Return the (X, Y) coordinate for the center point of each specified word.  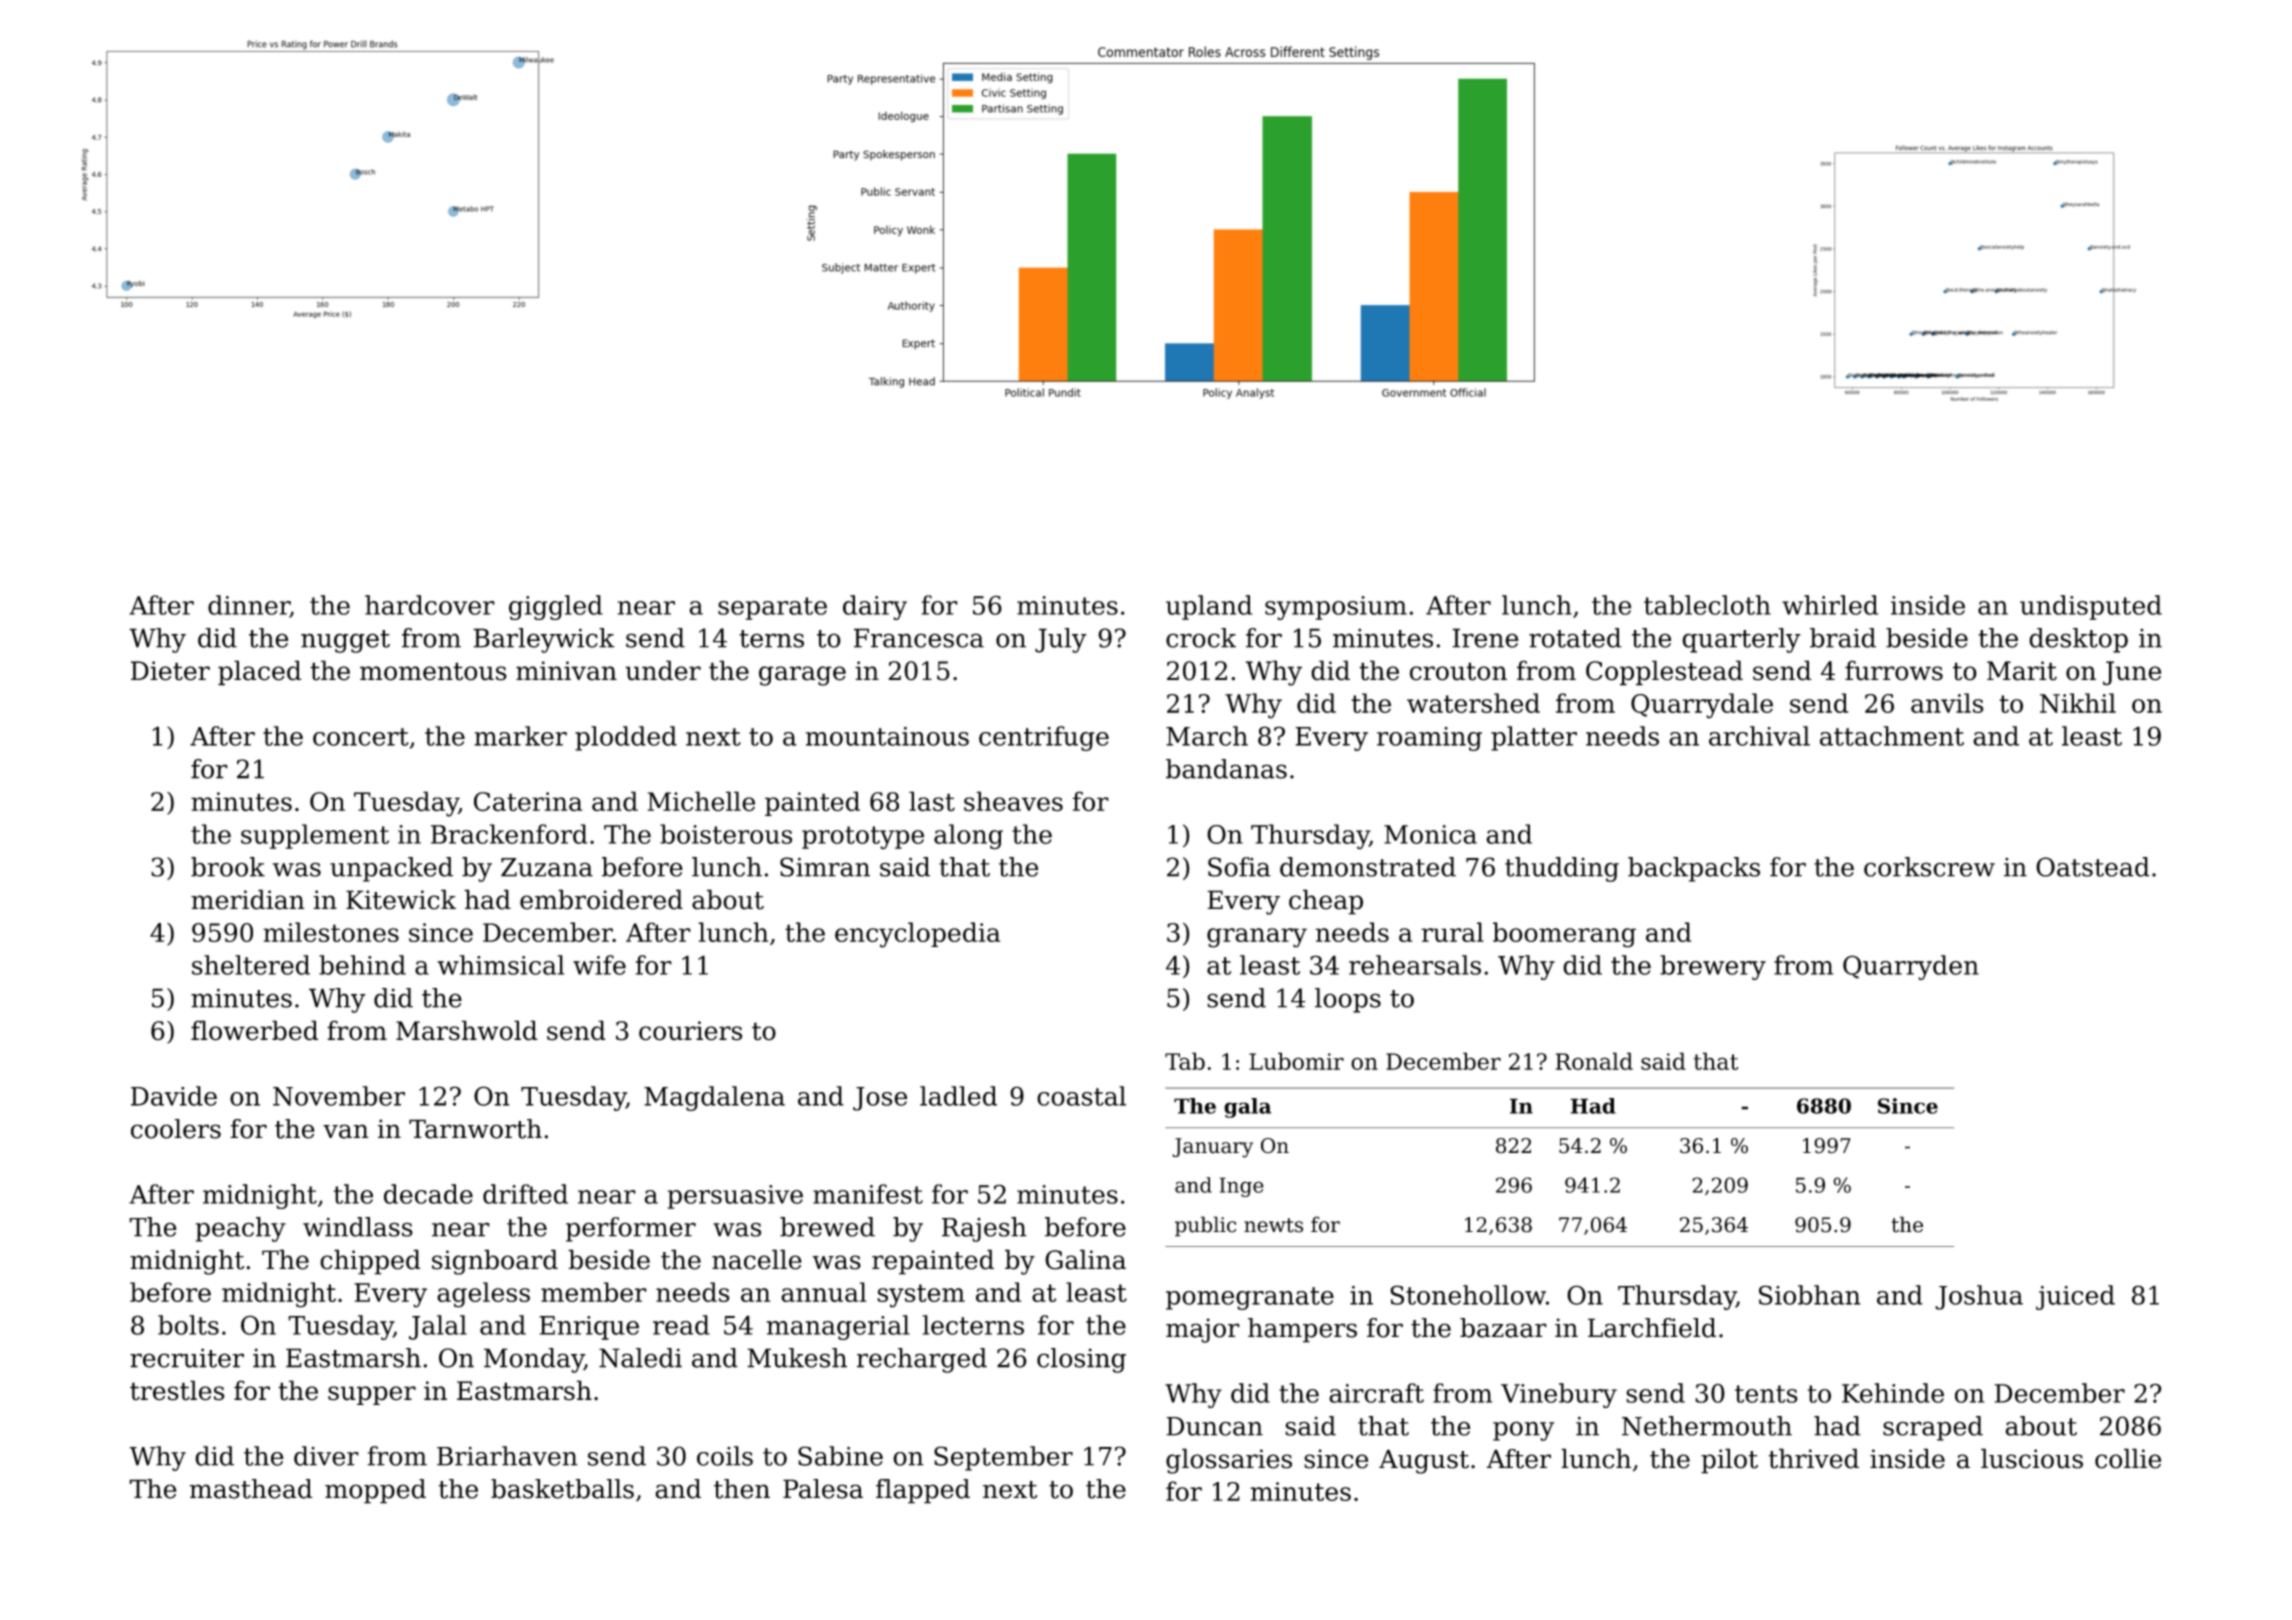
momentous (433, 671)
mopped (375, 1491)
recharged (922, 1360)
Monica (1430, 834)
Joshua (1979, 1297)
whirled (1830, 605)
